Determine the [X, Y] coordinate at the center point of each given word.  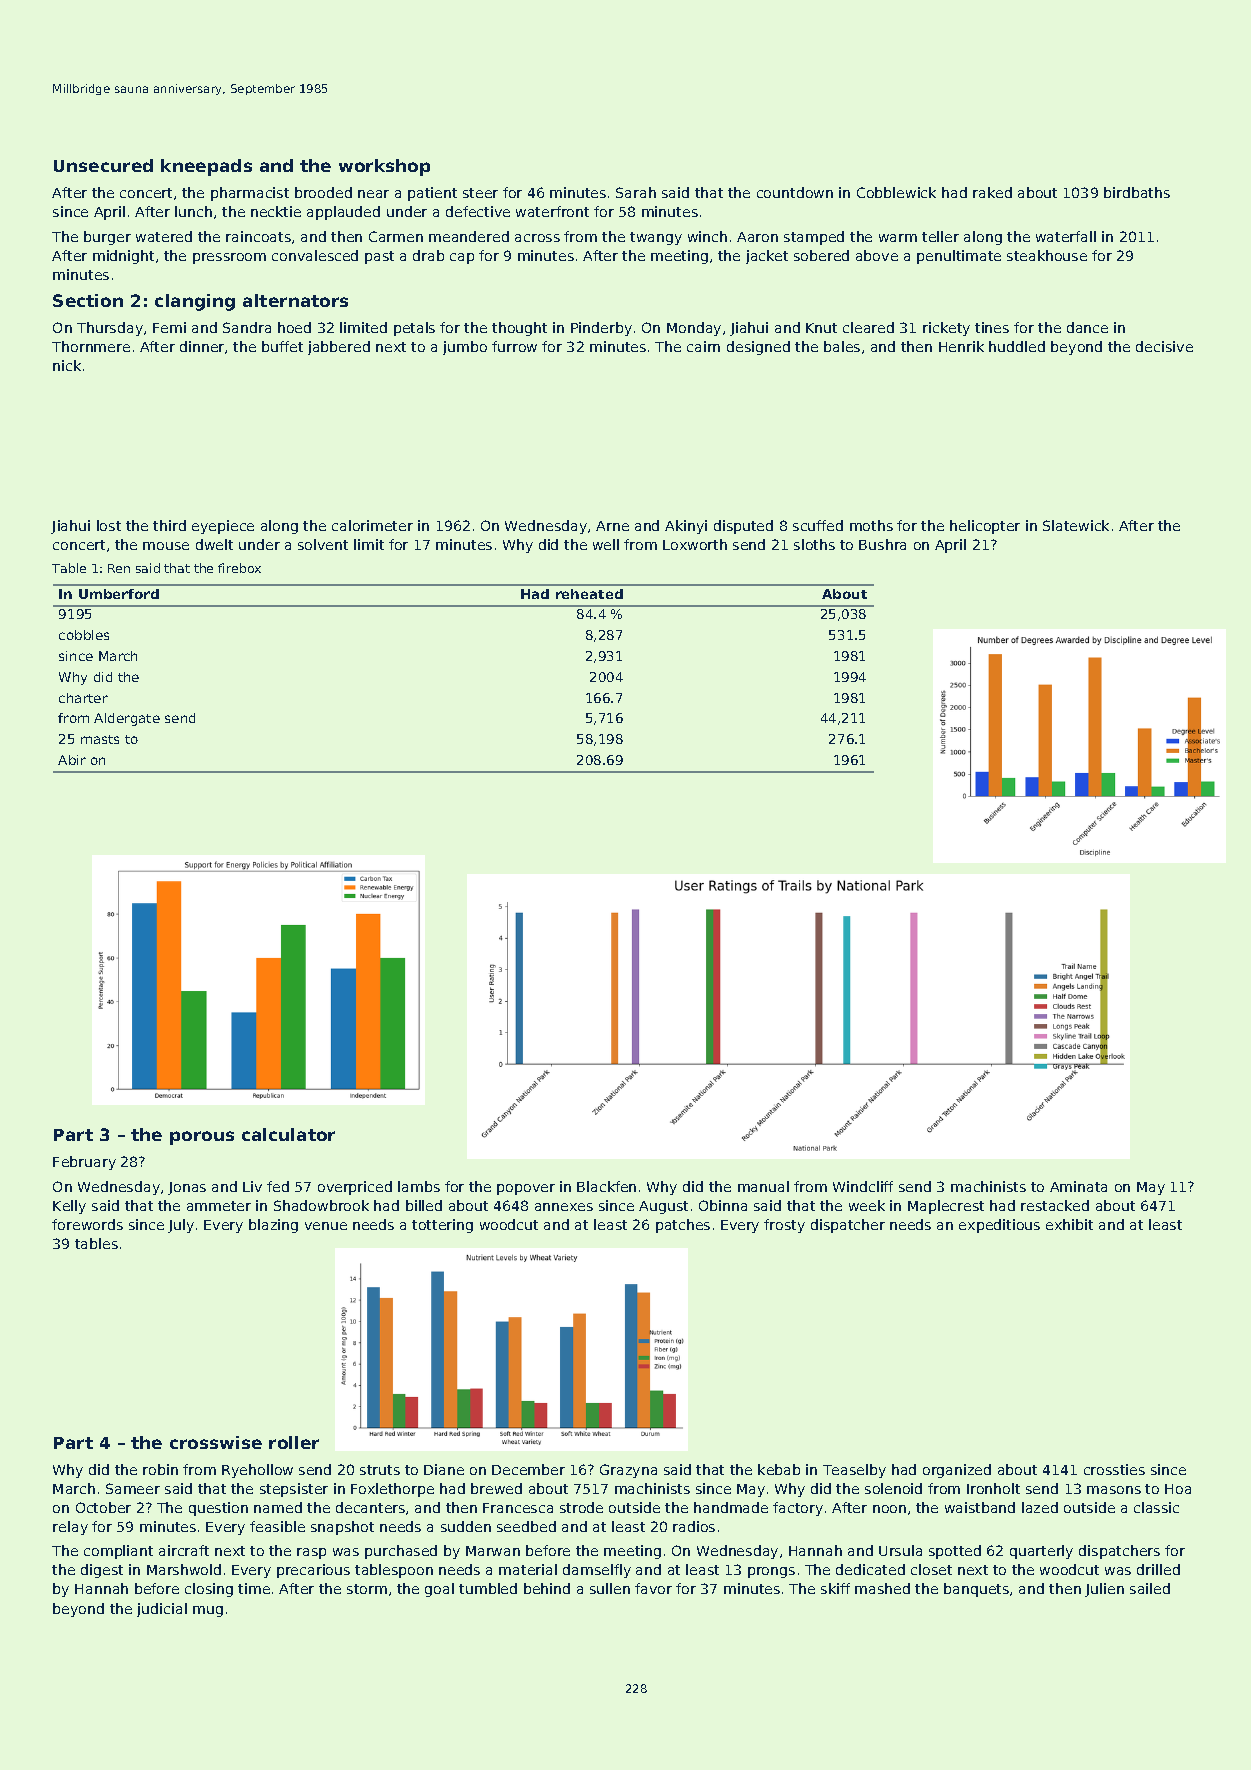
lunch [193, 211]
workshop [384, 167]
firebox [239, 568]
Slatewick [1076, 525]
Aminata [1078, 1186]
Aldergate [127, 719]
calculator [288, 1134]
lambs [419, 1186]
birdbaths [1137, 192]
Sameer [133, 1488]
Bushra [882, 544]
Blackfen [606, 1186]
